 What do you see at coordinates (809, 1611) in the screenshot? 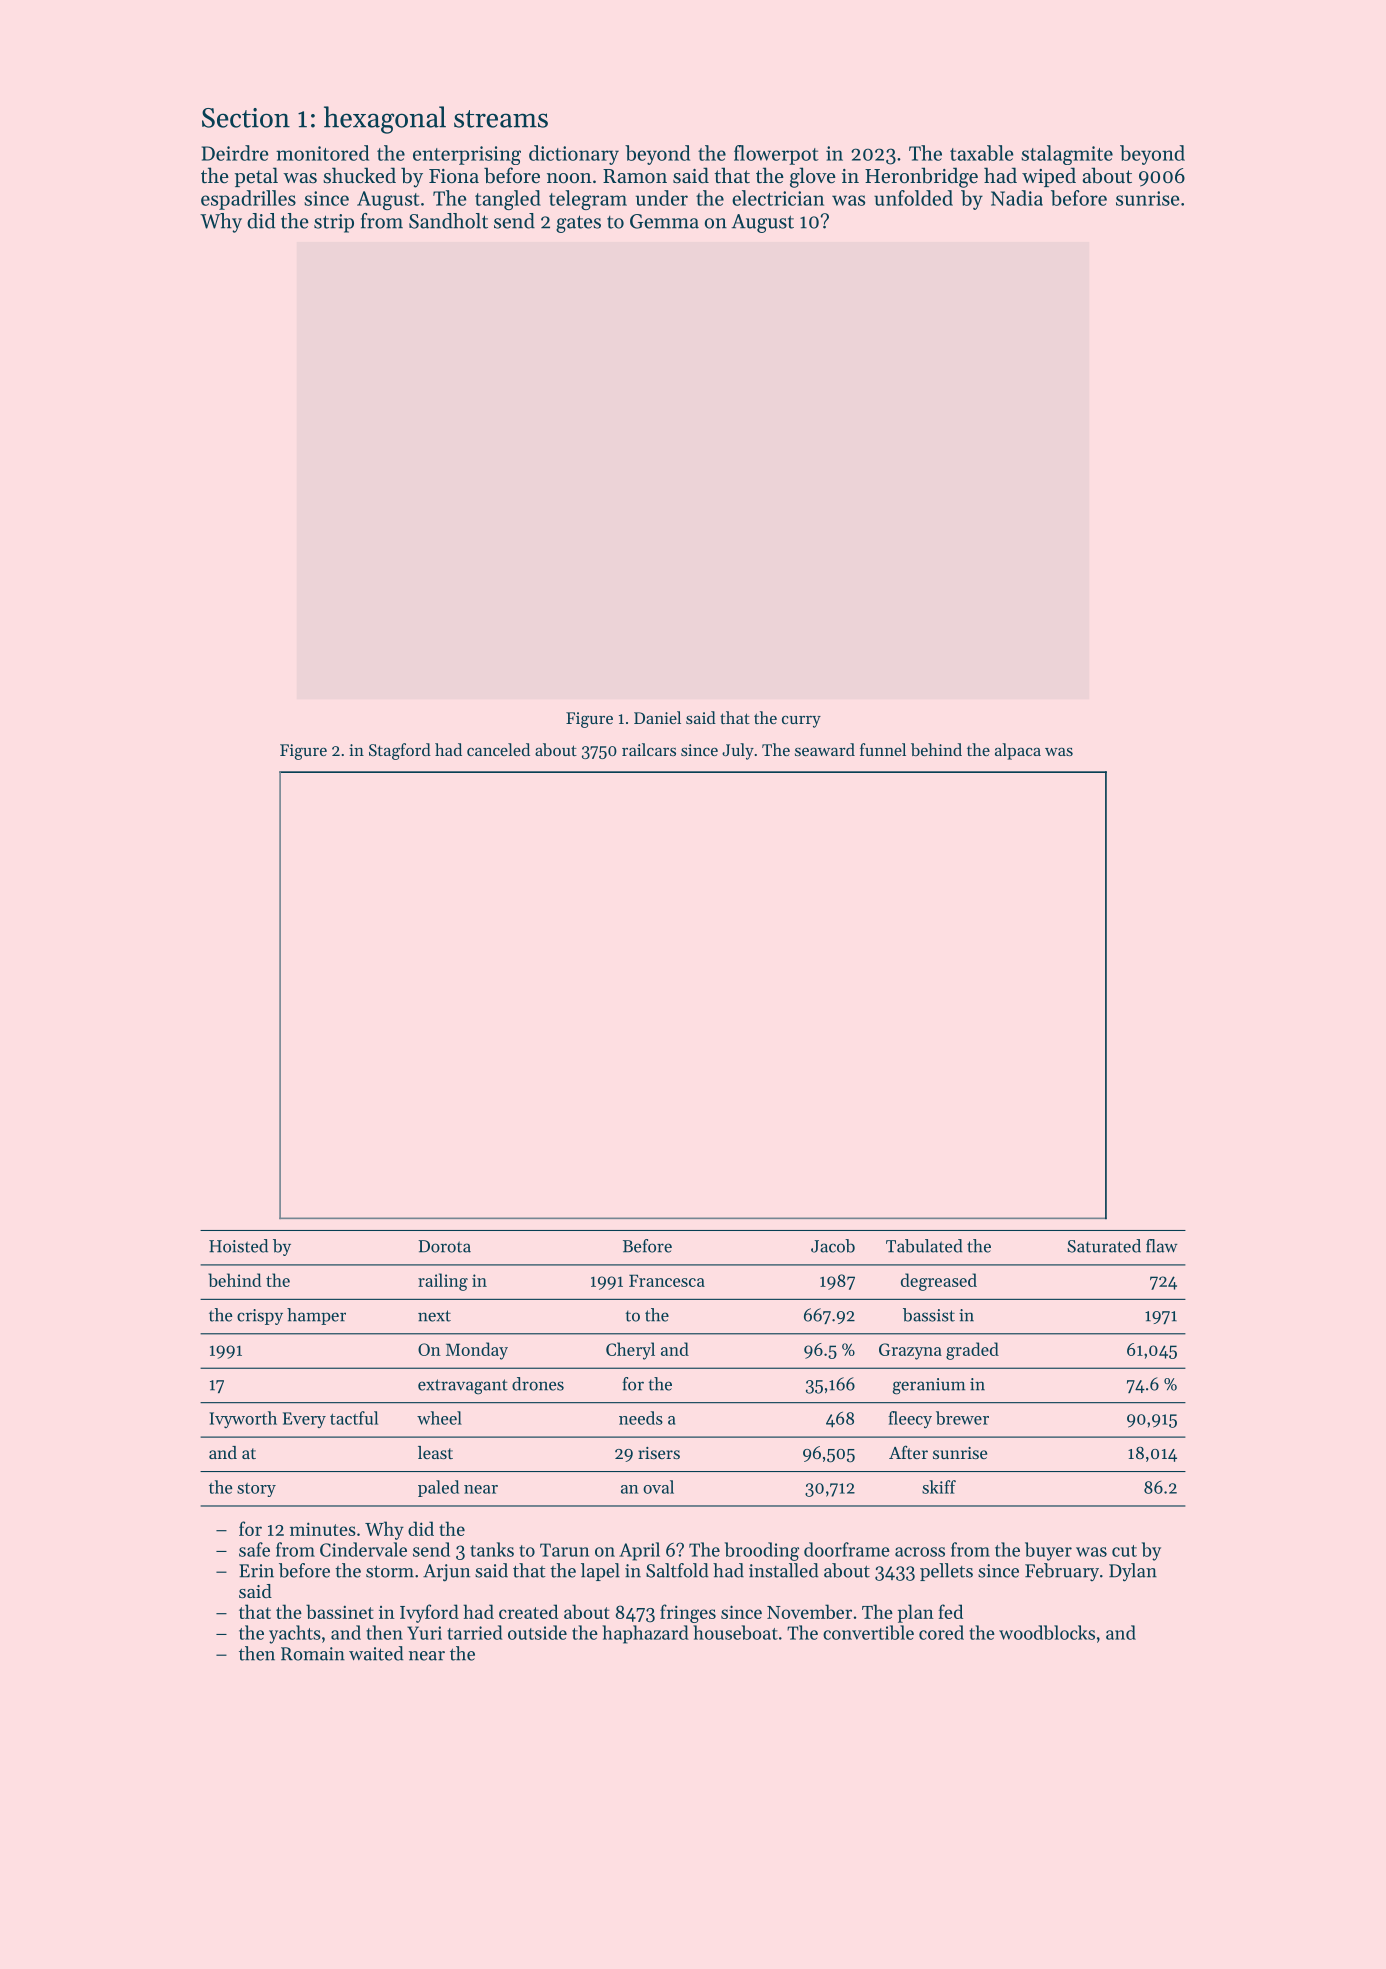
I see `November` at bounding box center [809, 1611].
